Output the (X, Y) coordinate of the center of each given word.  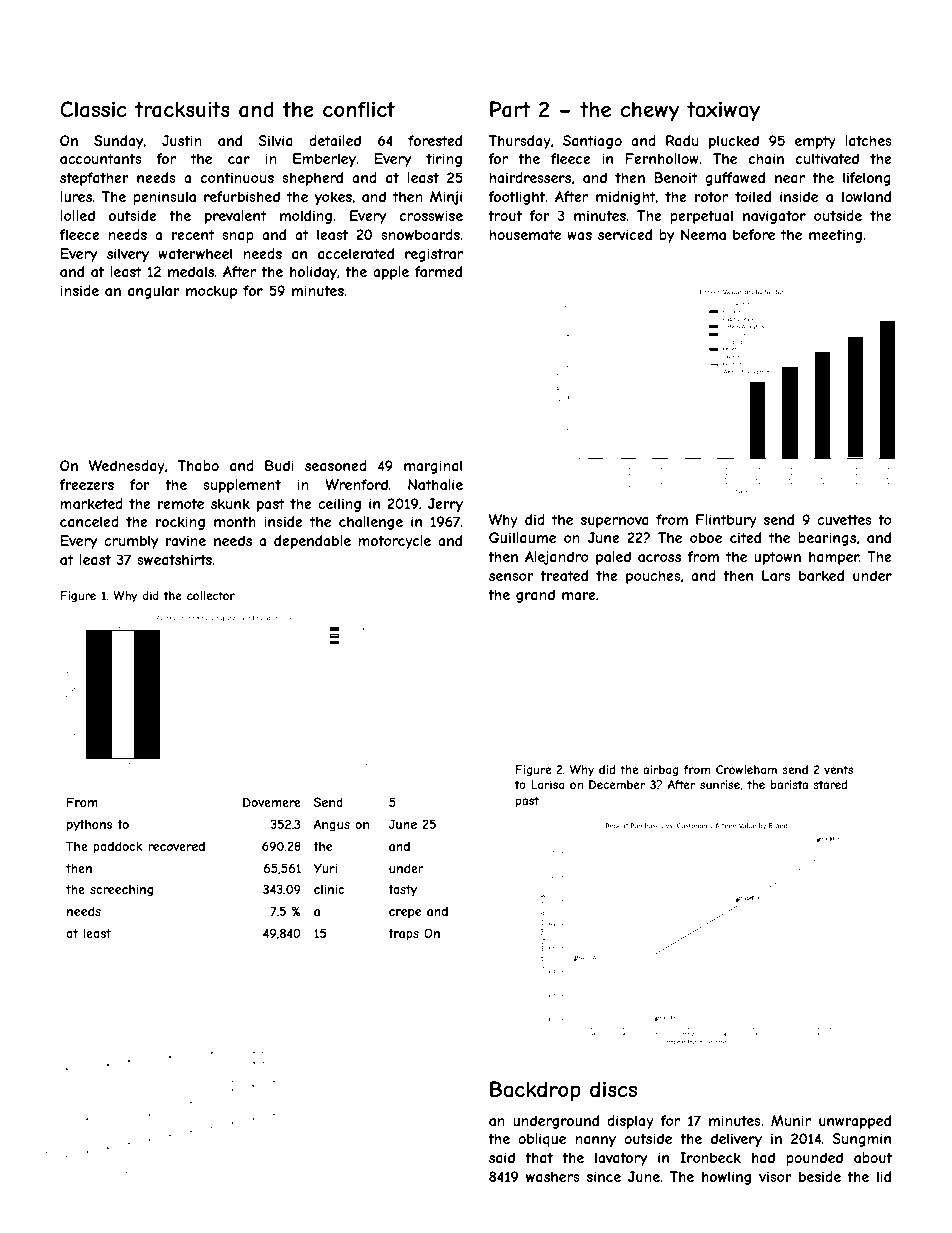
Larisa (547, 784)
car (239, 160)
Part (510, 109)
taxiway (723, 111)
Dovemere (272, 802)
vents (838, 769)
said (502, 1157)
